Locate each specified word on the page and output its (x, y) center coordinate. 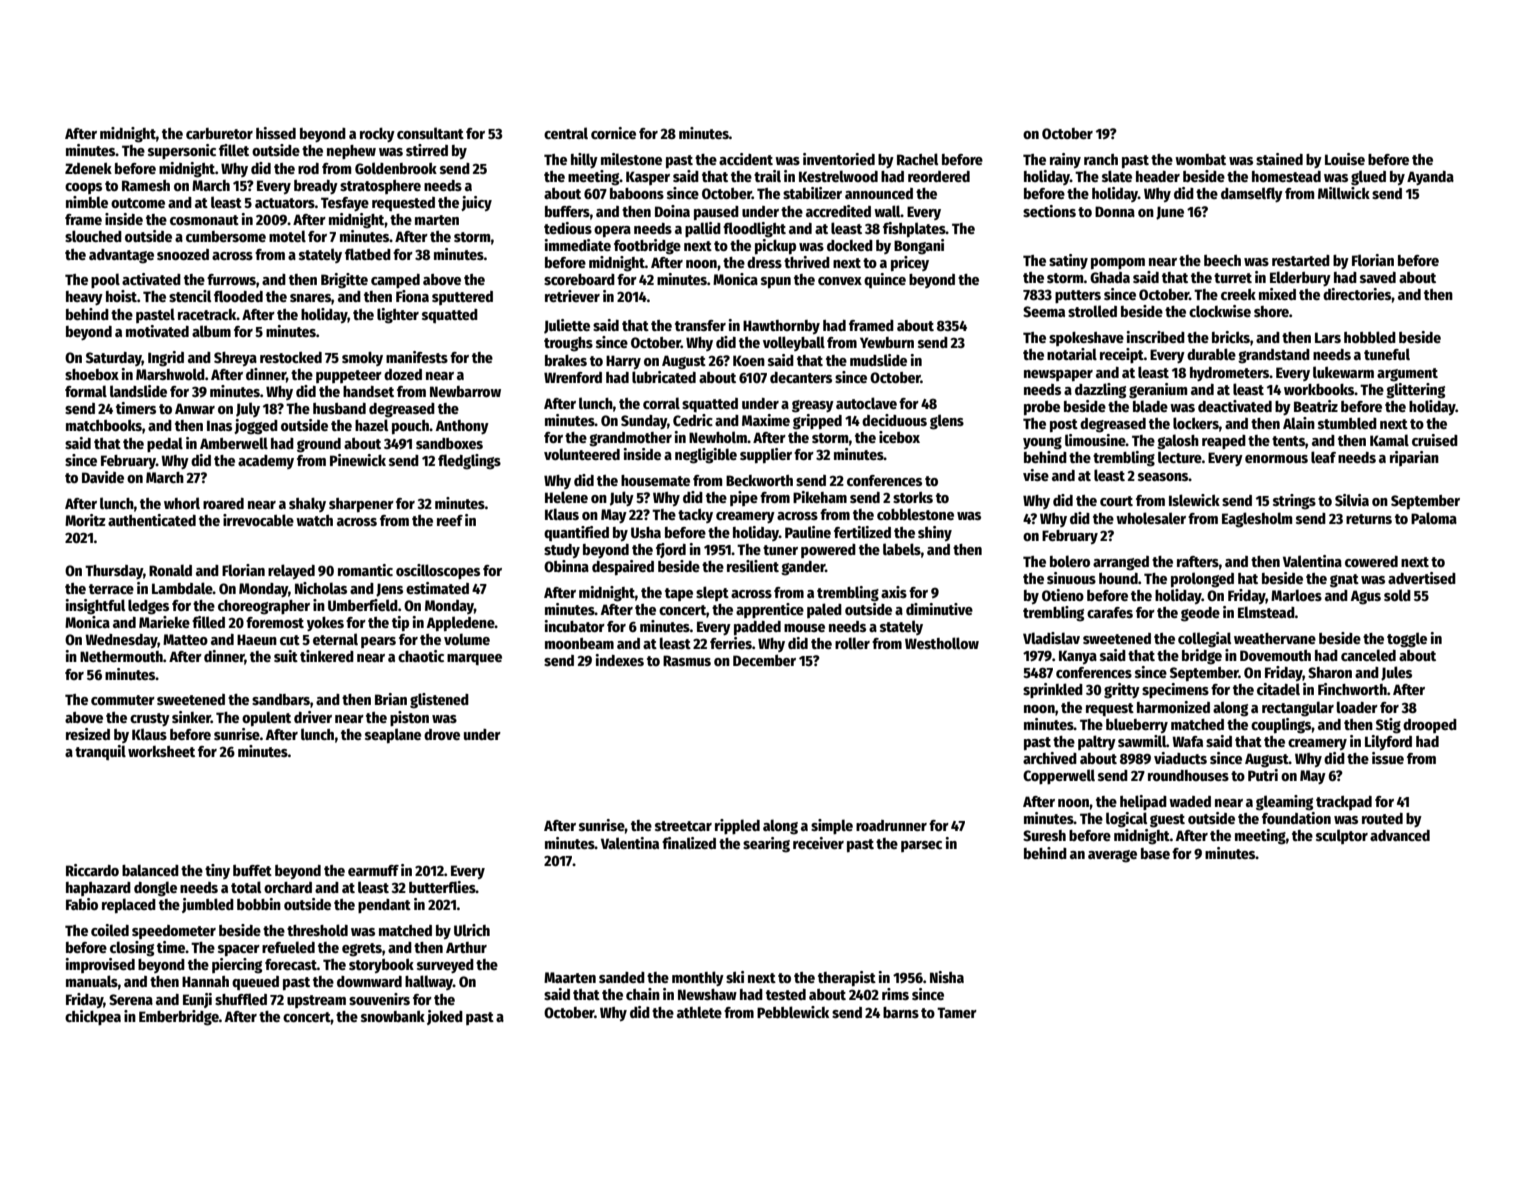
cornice (613, 133)
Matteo (185, 639)
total (246, 887)
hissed (276, 133)
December (764, 660)
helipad (1143, 802)
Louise (1345, 159)
